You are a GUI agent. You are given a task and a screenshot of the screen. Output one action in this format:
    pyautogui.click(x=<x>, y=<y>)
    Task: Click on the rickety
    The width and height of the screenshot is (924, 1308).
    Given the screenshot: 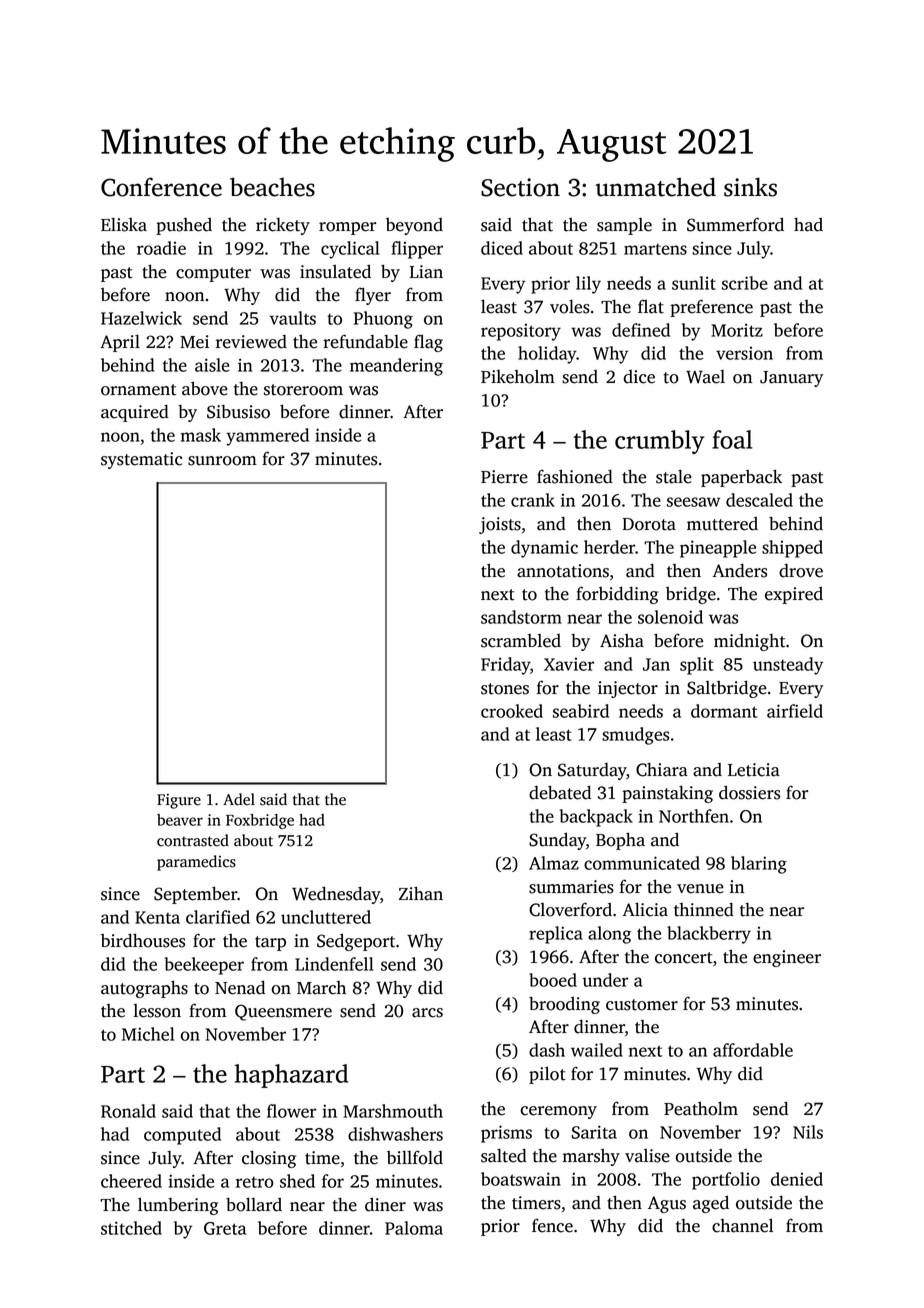 What is the action you would take?
    pyautogui.click(x=283, y=226)
